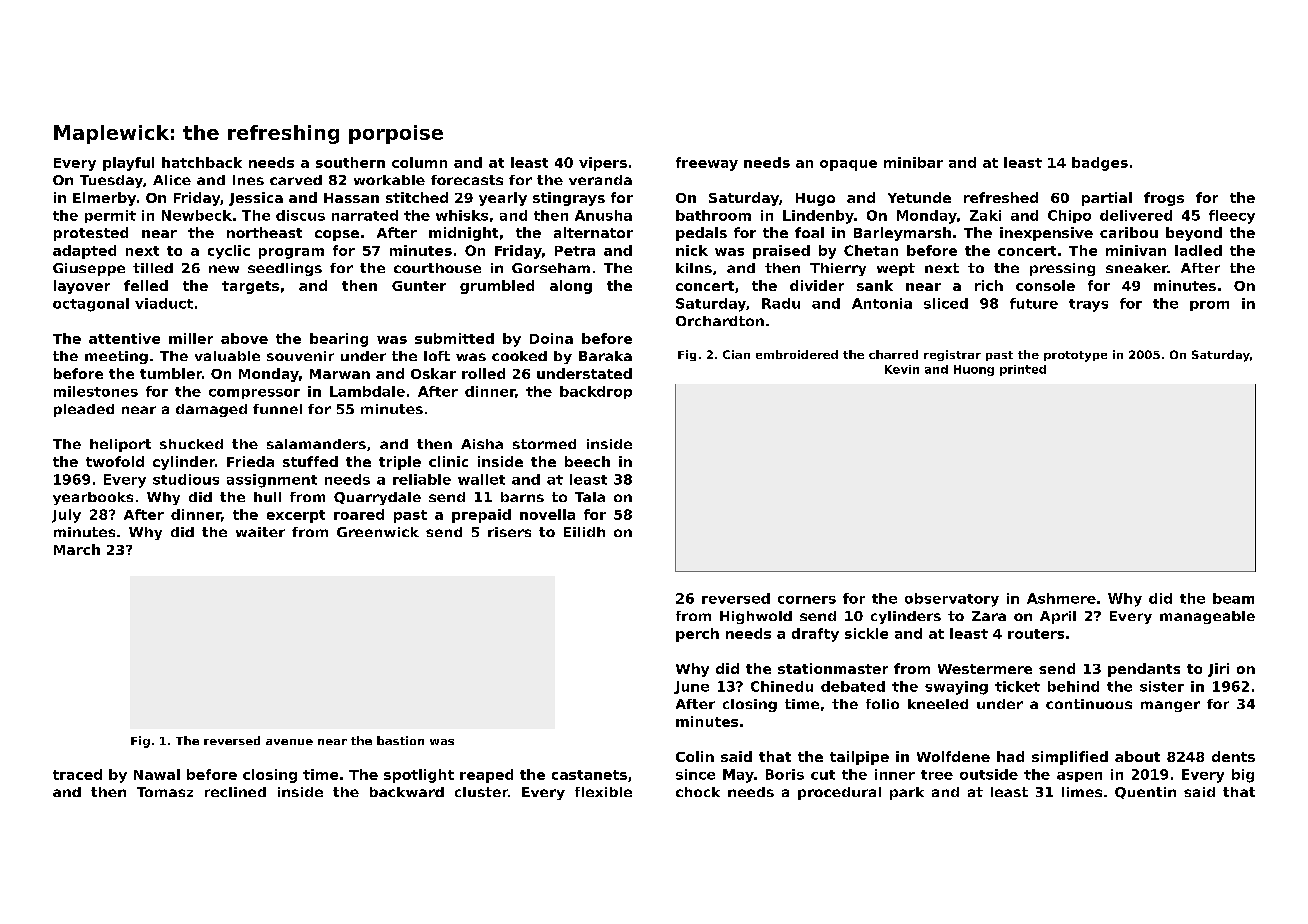 The image size is (1308, 924). What do you see at coordinates (839, 793) in the screenshot?
I see `procedural` at bounding box center [839, 793].
